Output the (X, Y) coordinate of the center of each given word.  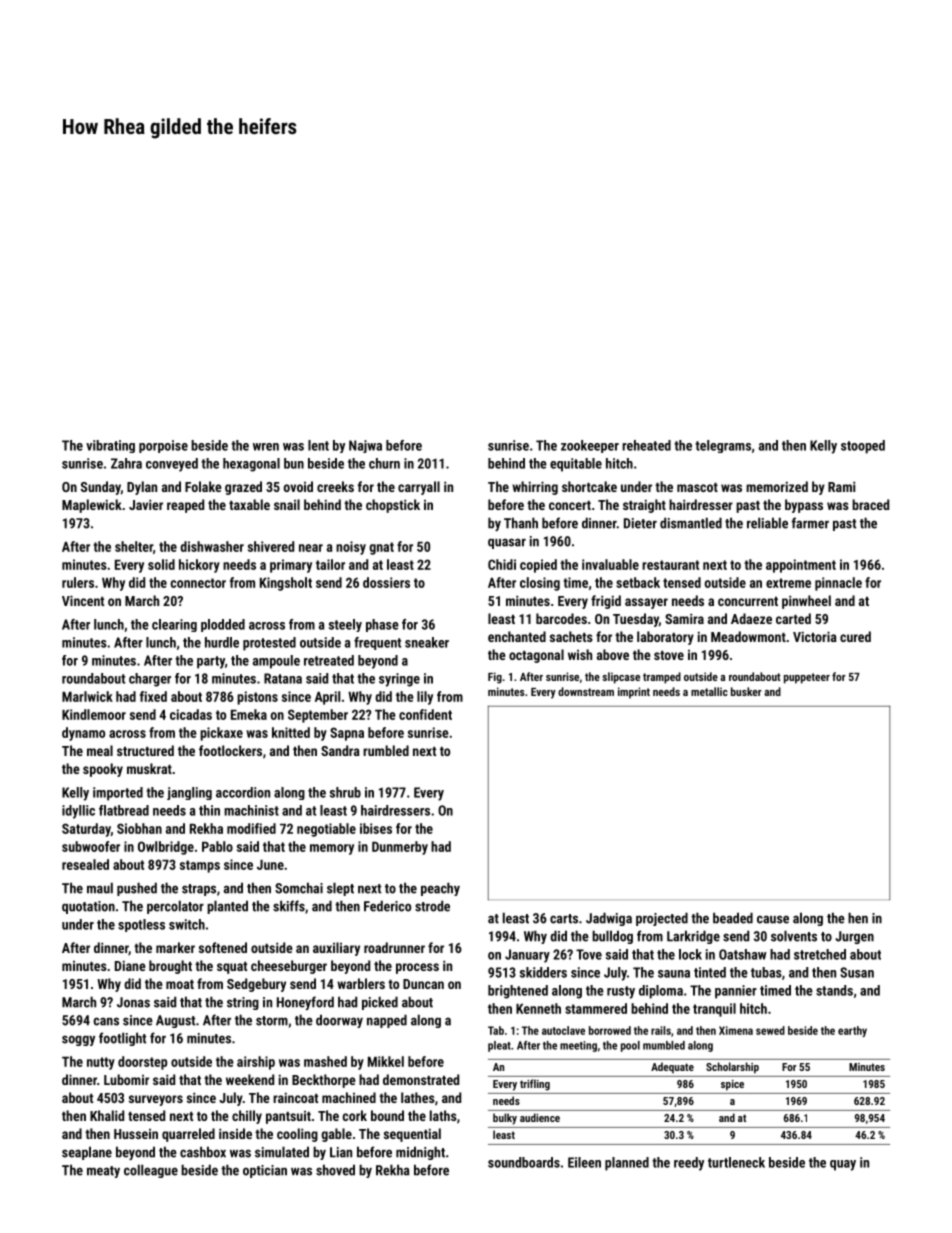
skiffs (289, 906)
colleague (151, 1171)
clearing (174, 625)
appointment (801, 566)
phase (382, 625)
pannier (736, 992)
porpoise (163, 446)
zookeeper (590, 446)
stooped (863, 447)
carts (564, 919)
